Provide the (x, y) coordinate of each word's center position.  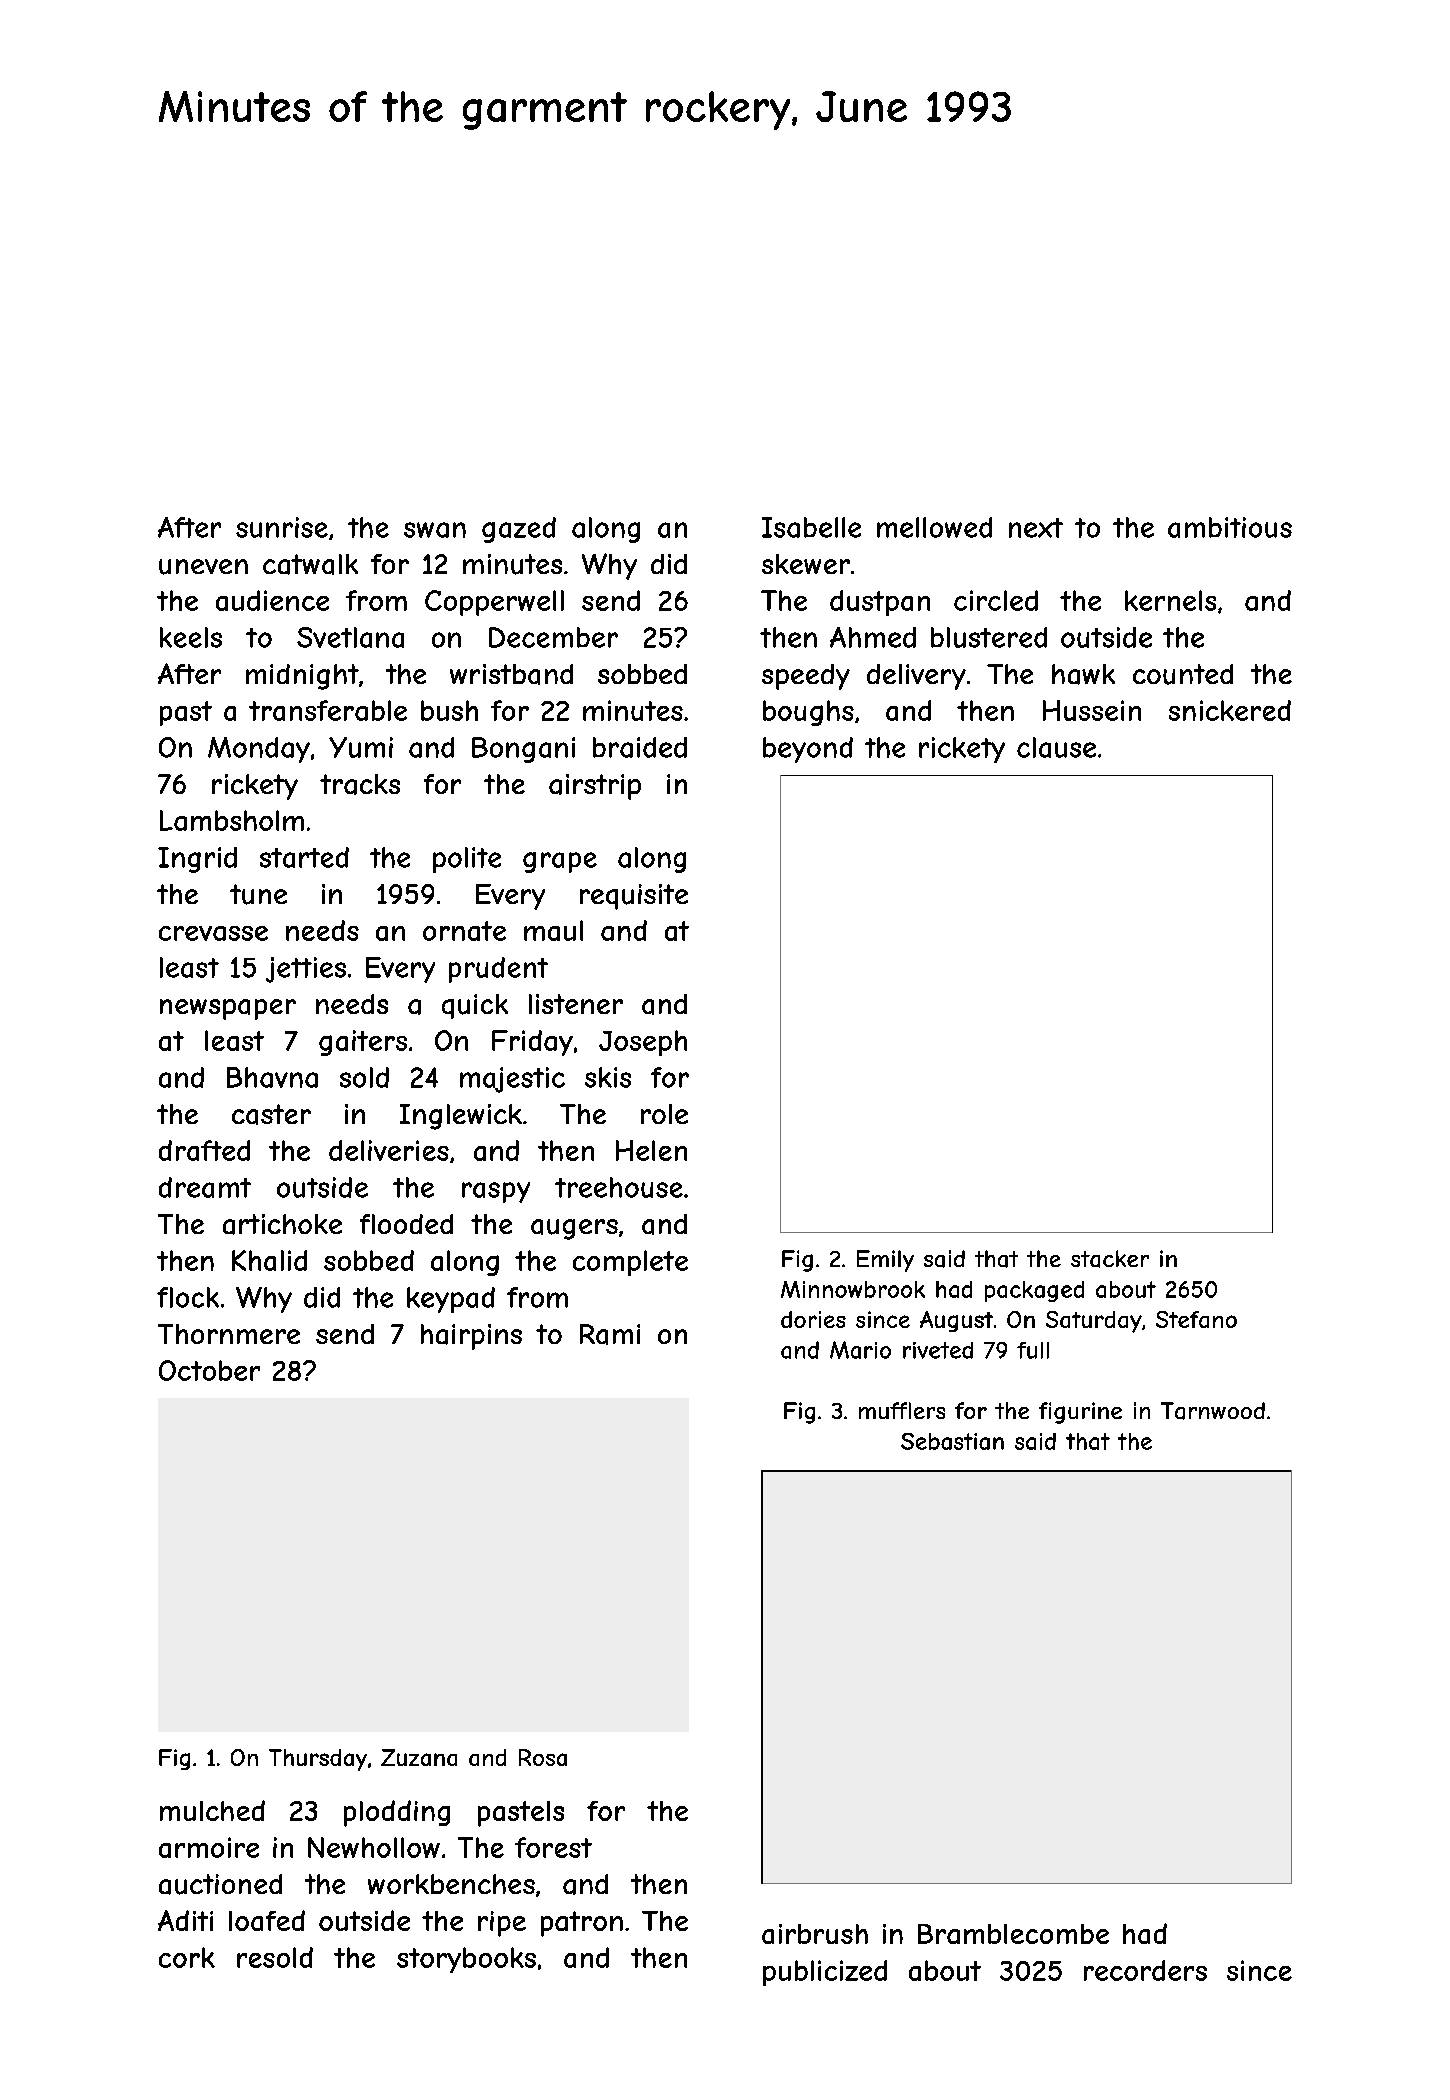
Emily (885, 1261)
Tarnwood (1213, 1411)
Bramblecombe (1013, 1934)
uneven (203, 567)
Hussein (1092, 710)
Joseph (643, 1043)
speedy (806, 677)
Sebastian (952, 1441)
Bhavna (272, 1077)
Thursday (318, 1760)
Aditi (185, 1920)
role (664, 1114)
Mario (860, 1350)
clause (1056, 747)
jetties (306, 970)
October (209, 1370)
